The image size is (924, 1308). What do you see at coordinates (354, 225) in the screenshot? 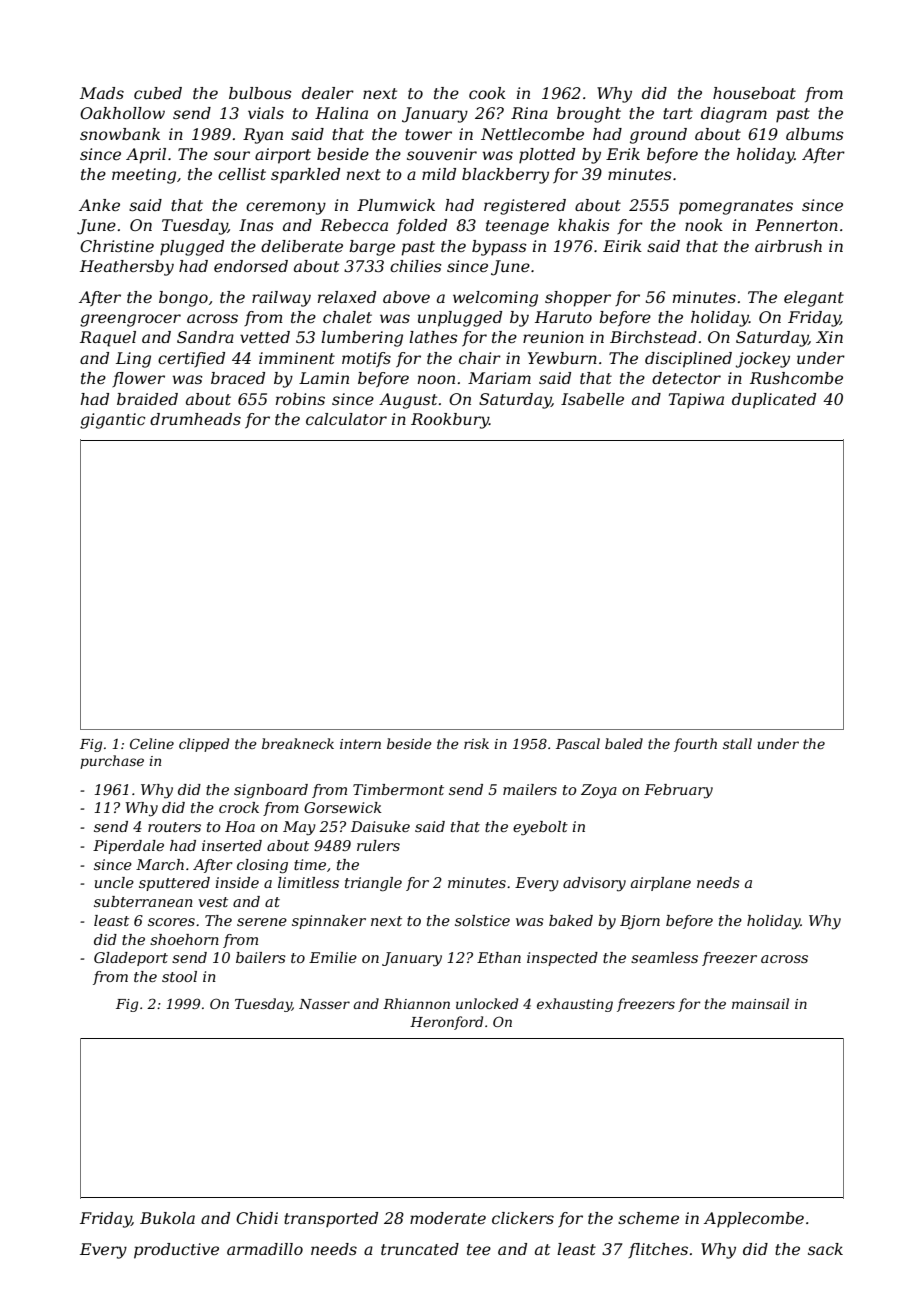
I see `Rebecca` at bounding box center [354, 225].
